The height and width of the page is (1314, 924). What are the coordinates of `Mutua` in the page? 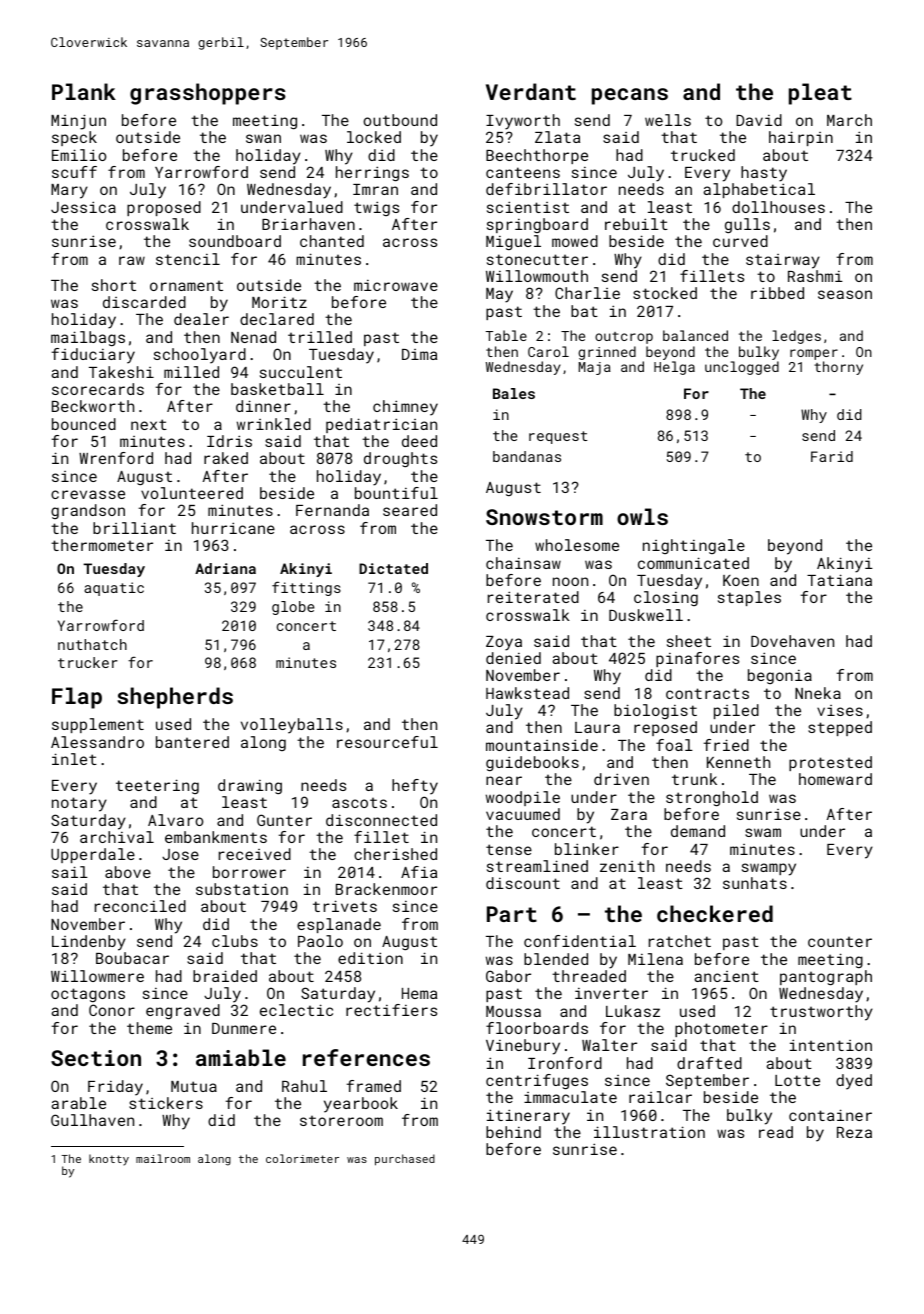 It's located at (194, 1086).
